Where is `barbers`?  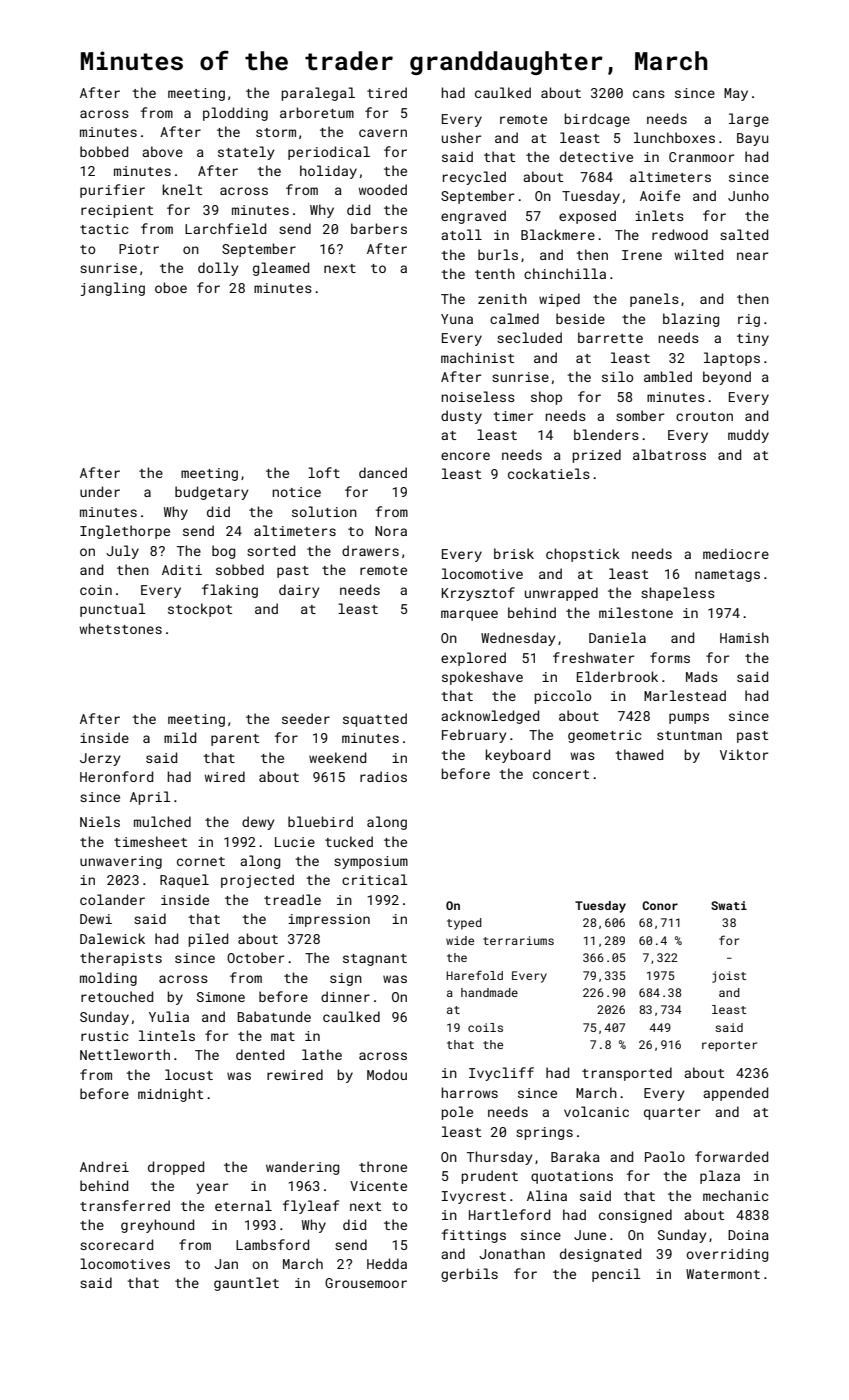 barbers is located at coordinates (379, 228).
